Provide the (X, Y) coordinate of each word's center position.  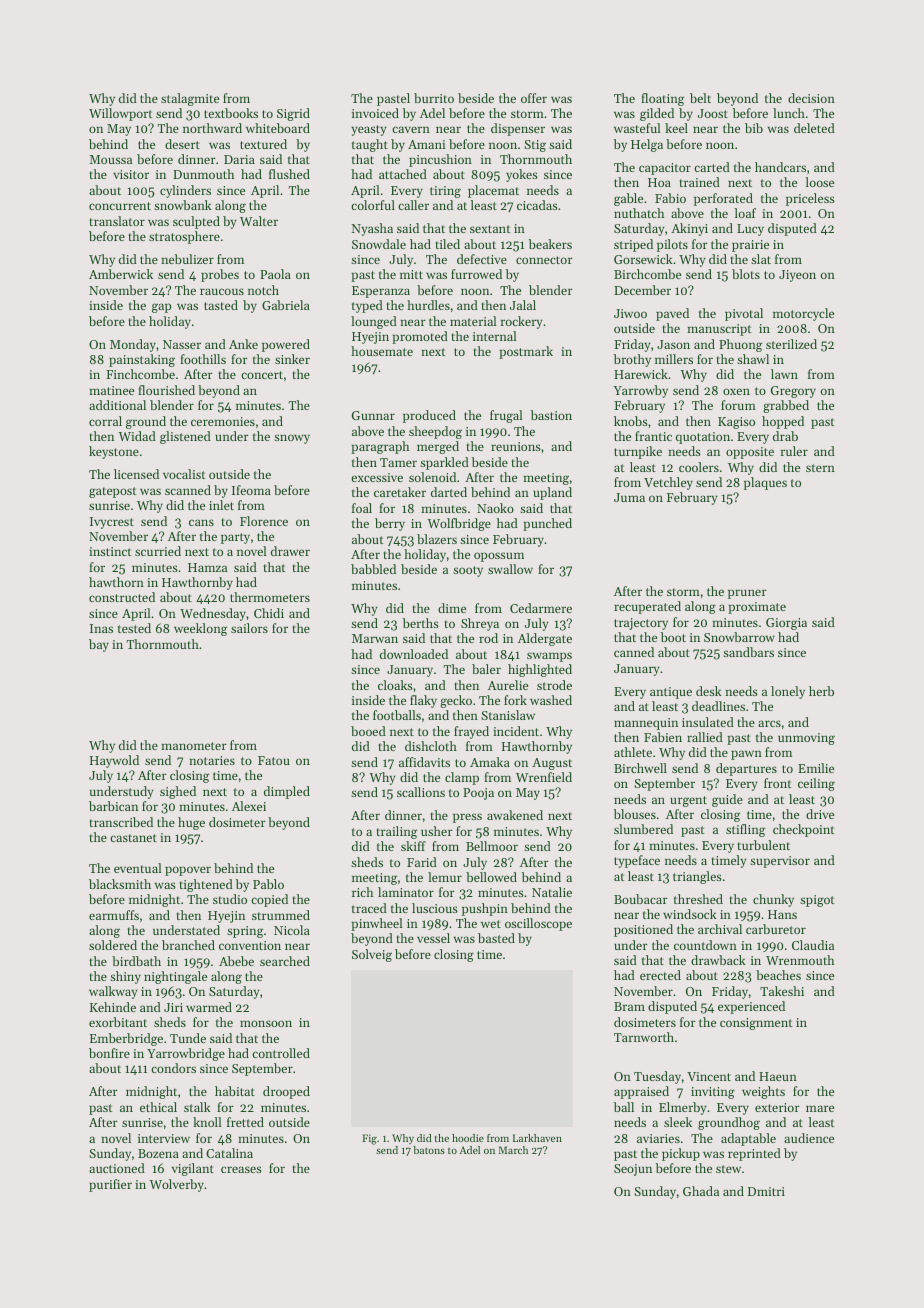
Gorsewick (643, 259)
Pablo (268, 884)
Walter (259, 221)
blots (746, 274)
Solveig (372, 955)
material (473, 321)
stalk (197, 1107)
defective (482, 259)
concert (262, 375)
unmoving (806, 739)
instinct (110, 551)
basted (496, 938)
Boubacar (641, 899)
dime (452, 608)
